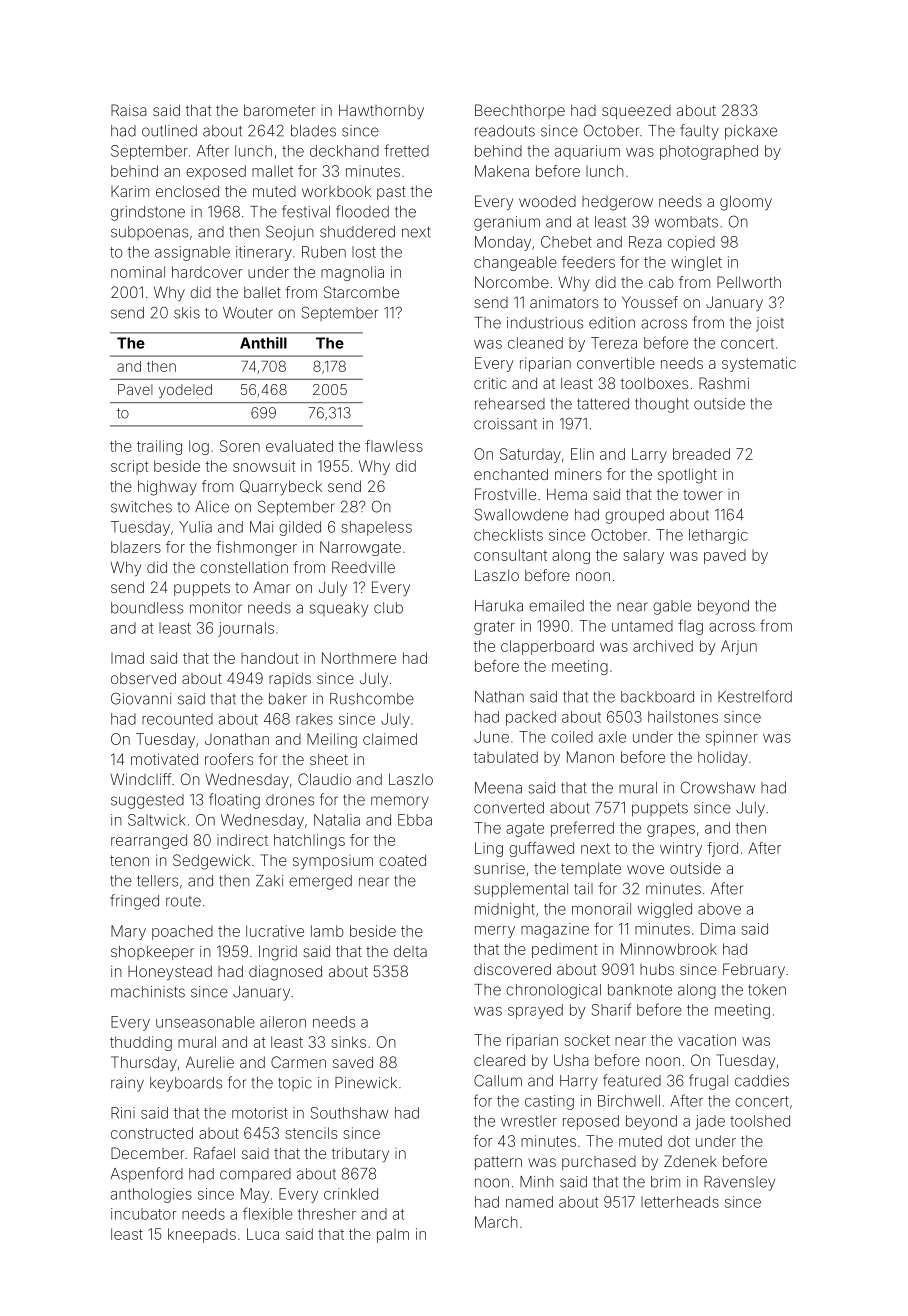  What do you see at coordinates (671, 831) in the screenshot?
I see `grapes` at bounding box center [671, 831].
